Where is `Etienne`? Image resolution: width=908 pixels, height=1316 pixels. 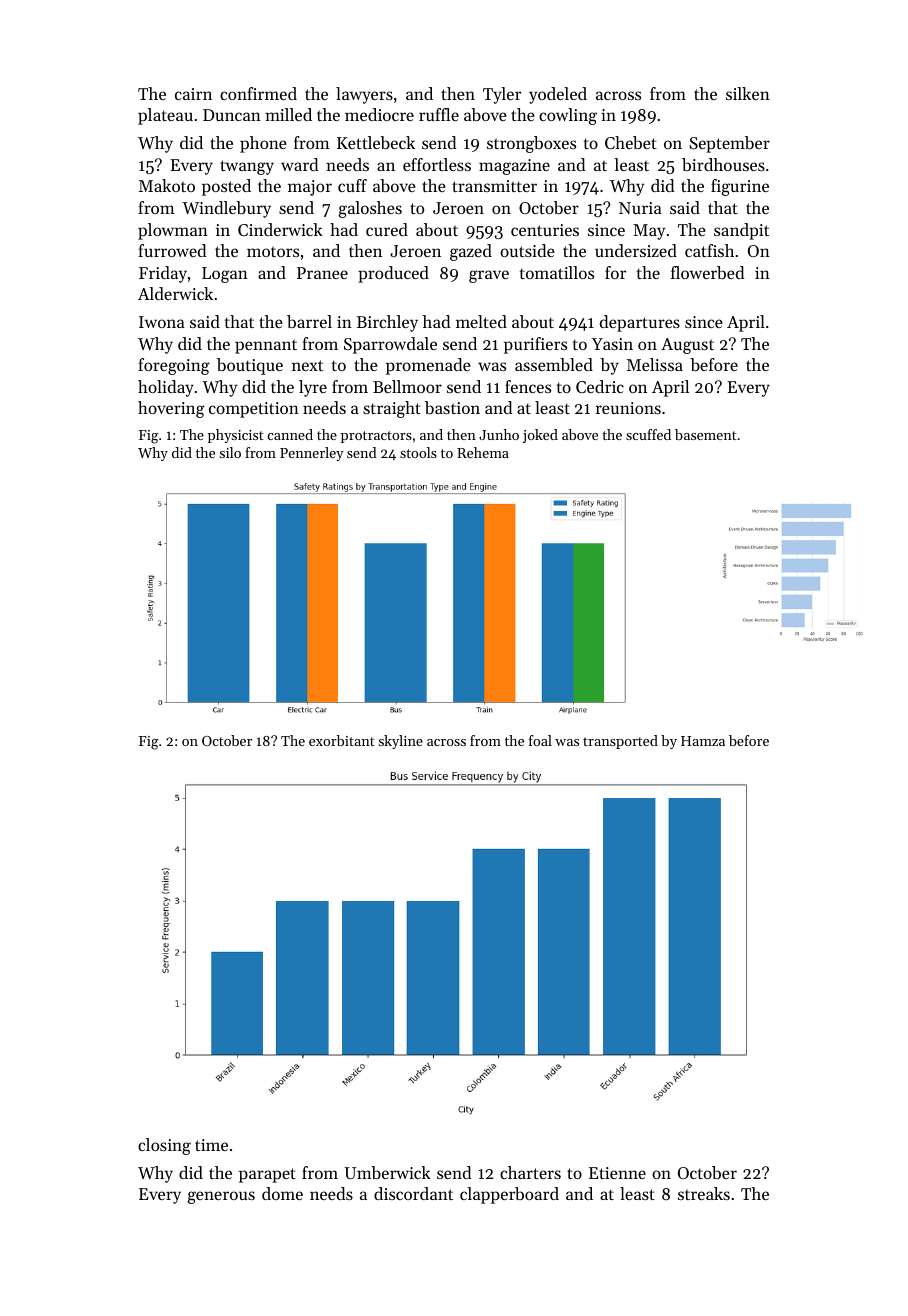
Etienne is located at coordinates (617, 1173).
